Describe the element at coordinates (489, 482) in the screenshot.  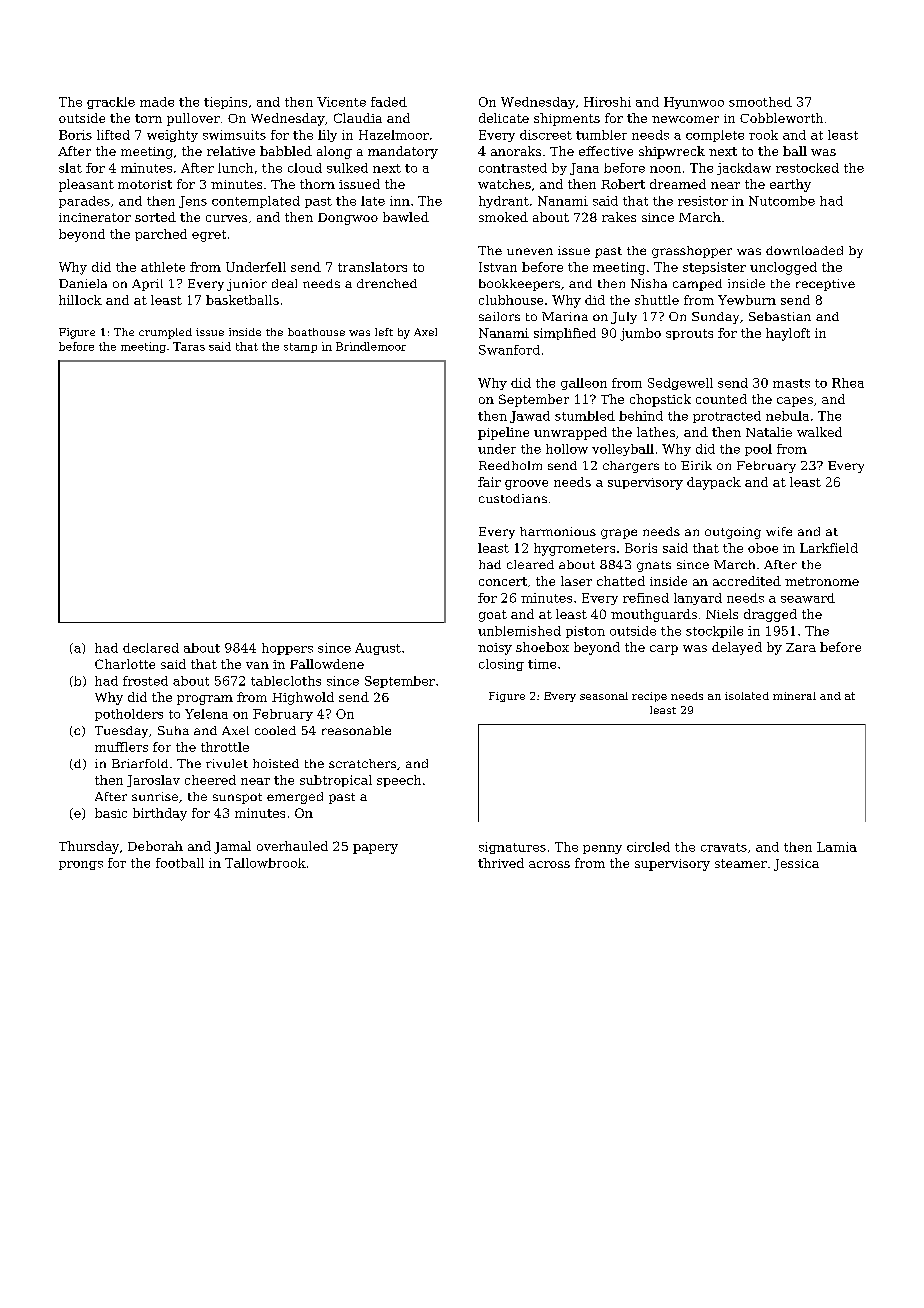
I see `fair` at that location.
